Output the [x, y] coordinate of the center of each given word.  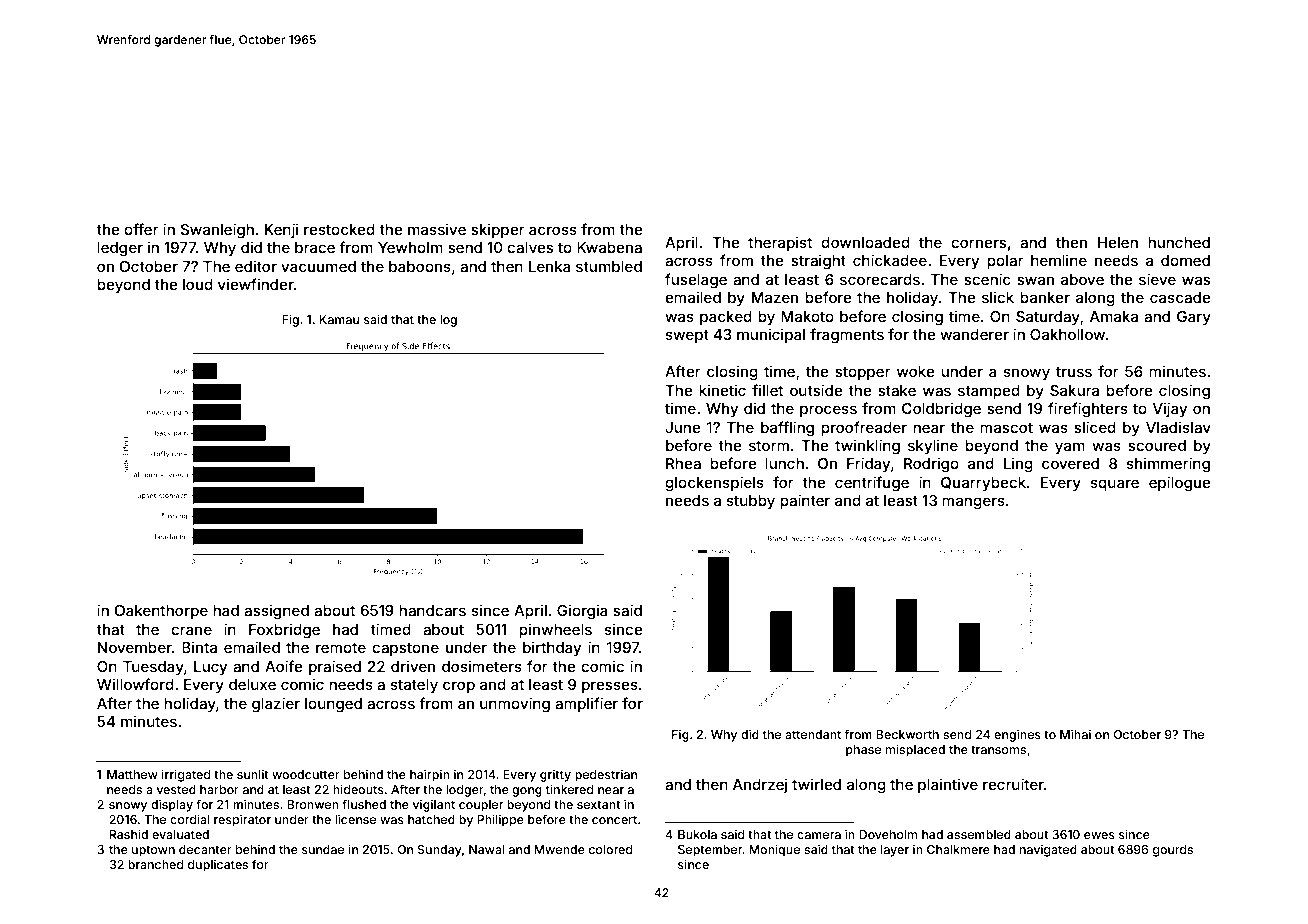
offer [141, 229]
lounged [333, 705]
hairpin [430, 775]
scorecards [880, 279]
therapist [780, 243]
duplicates [218, 866]
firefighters [1088, 410]
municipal [771, 335]
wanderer [974, 334]
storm [769, 445]
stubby [751, 502]
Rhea [683, 463]
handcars [432, 610]
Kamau [339, 319]
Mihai [1075, 734]
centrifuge [872, 484]
